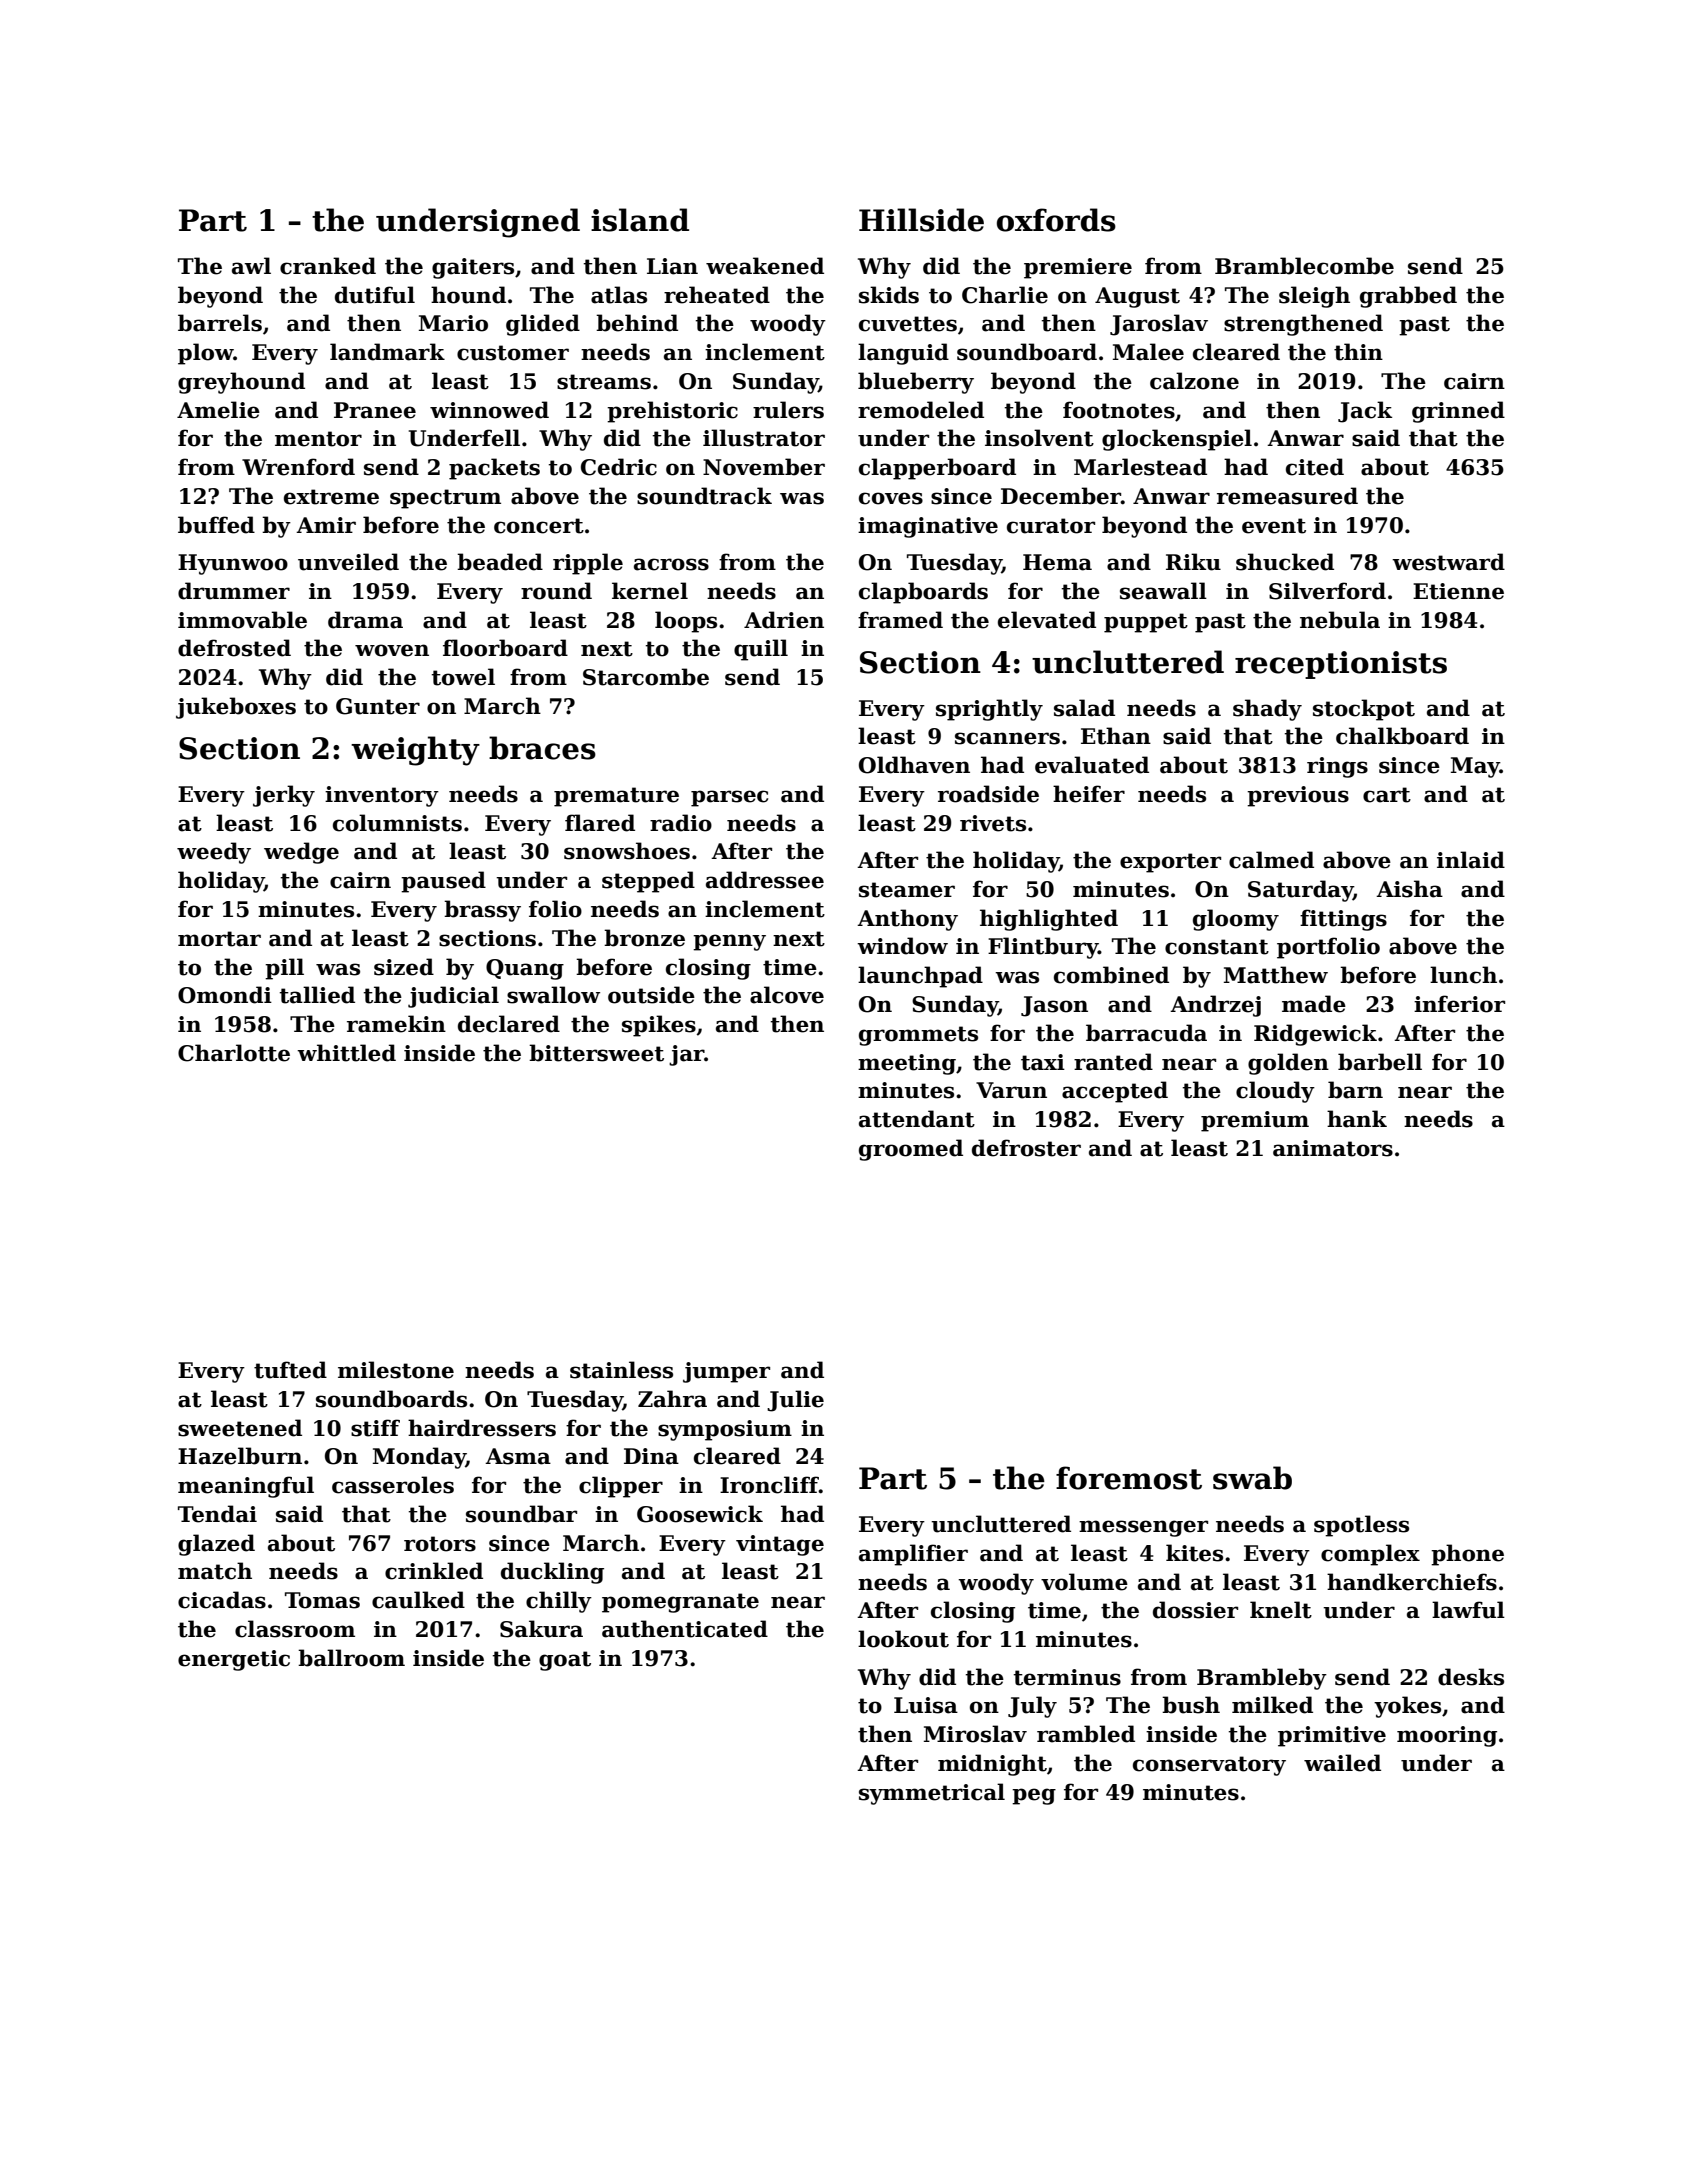 The height and width of the image is (2178, 1683). Describe the element at coordinates (1143, 1528) in the image. I see `messenger` at that location.
